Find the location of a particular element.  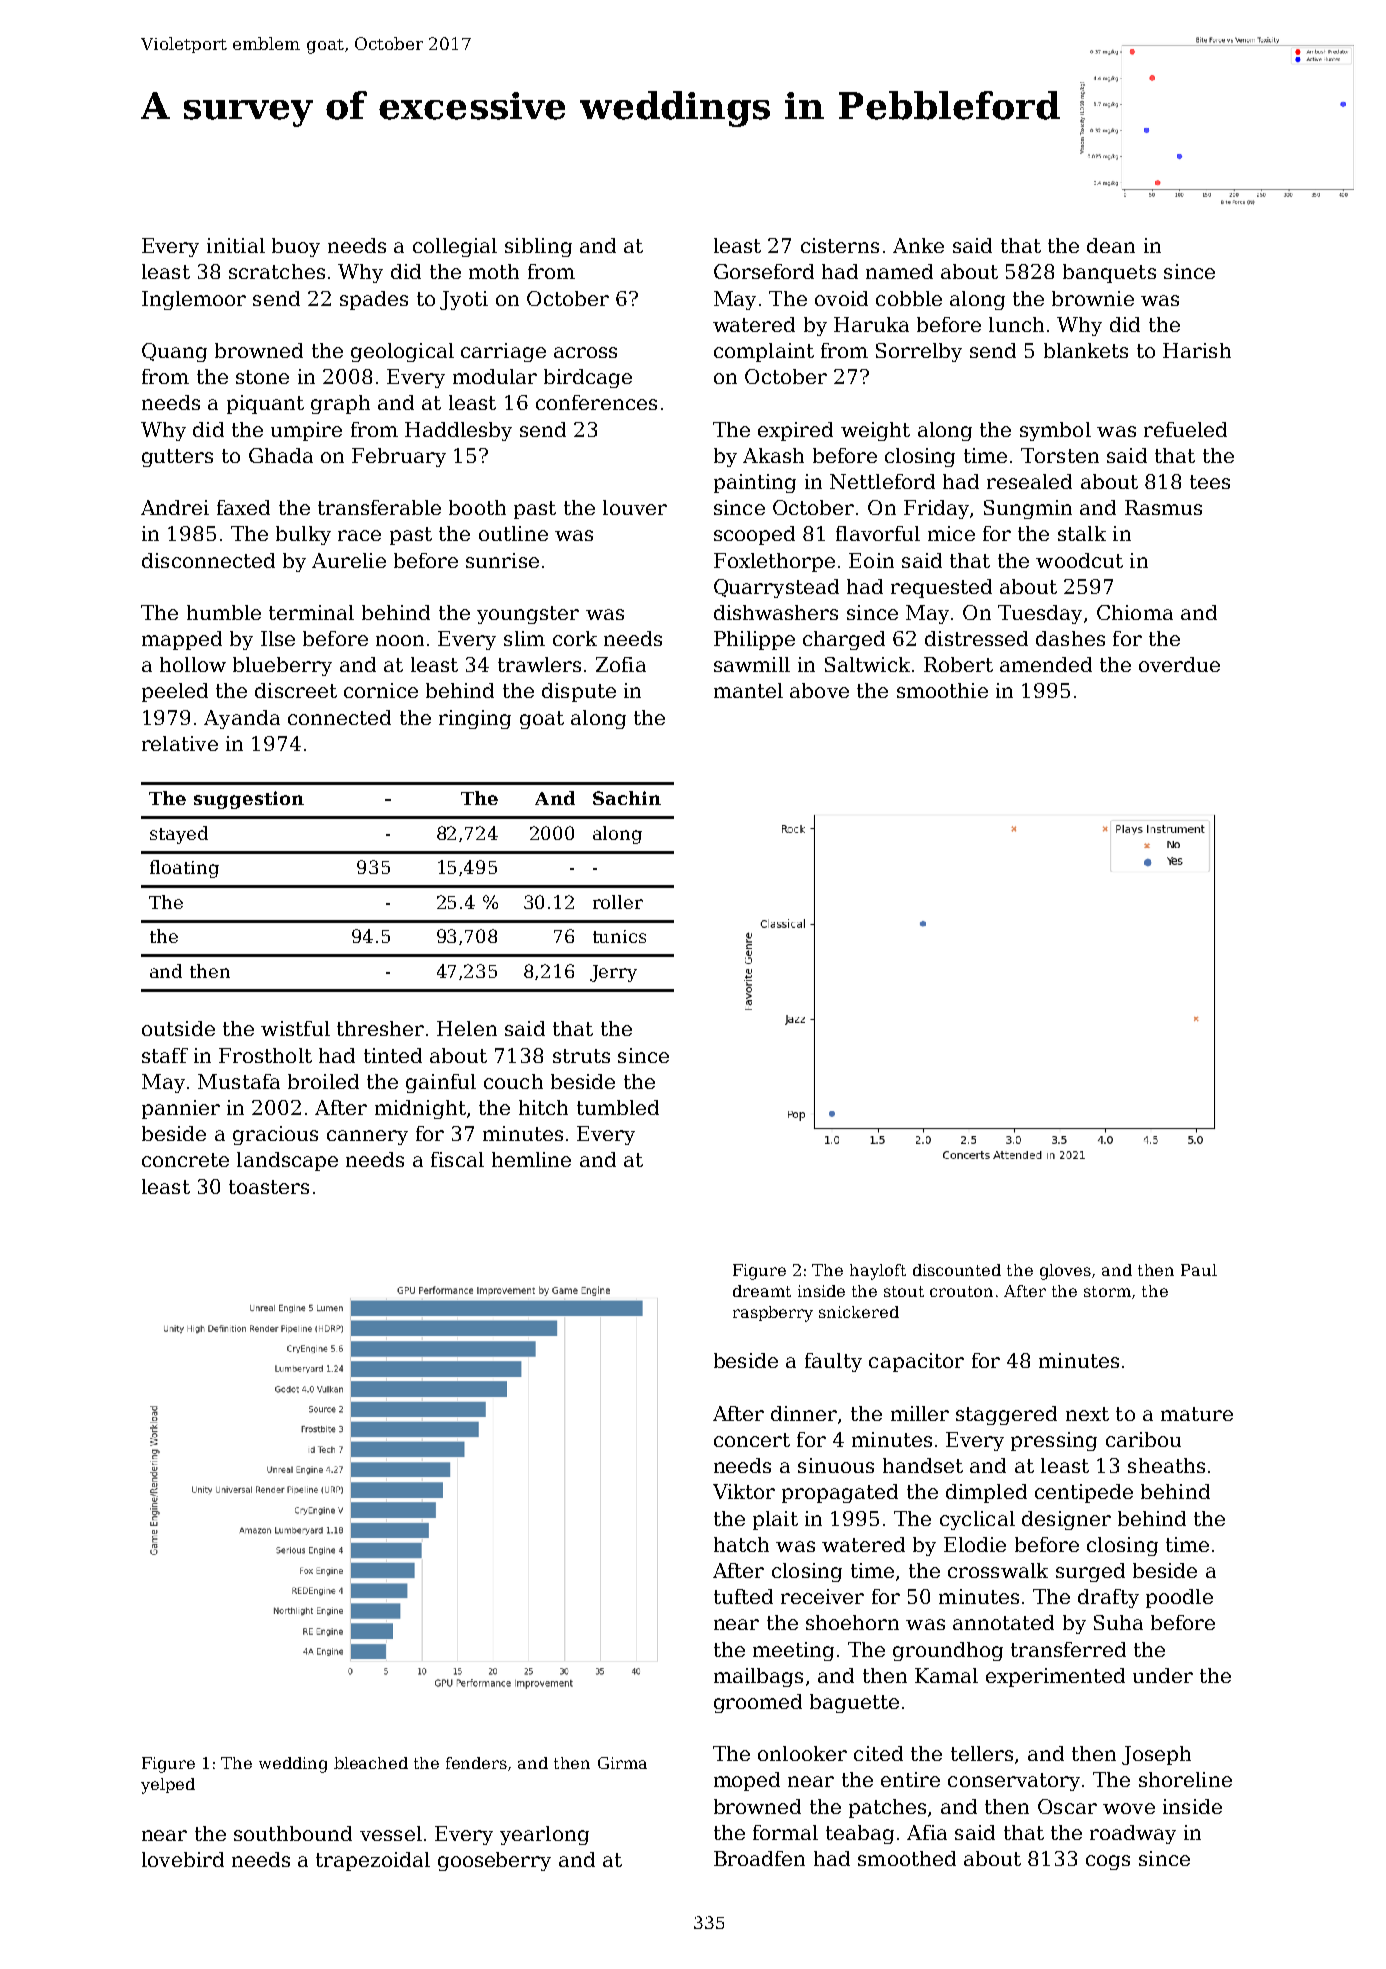

Jerry is located at coordinates (613, 973).
